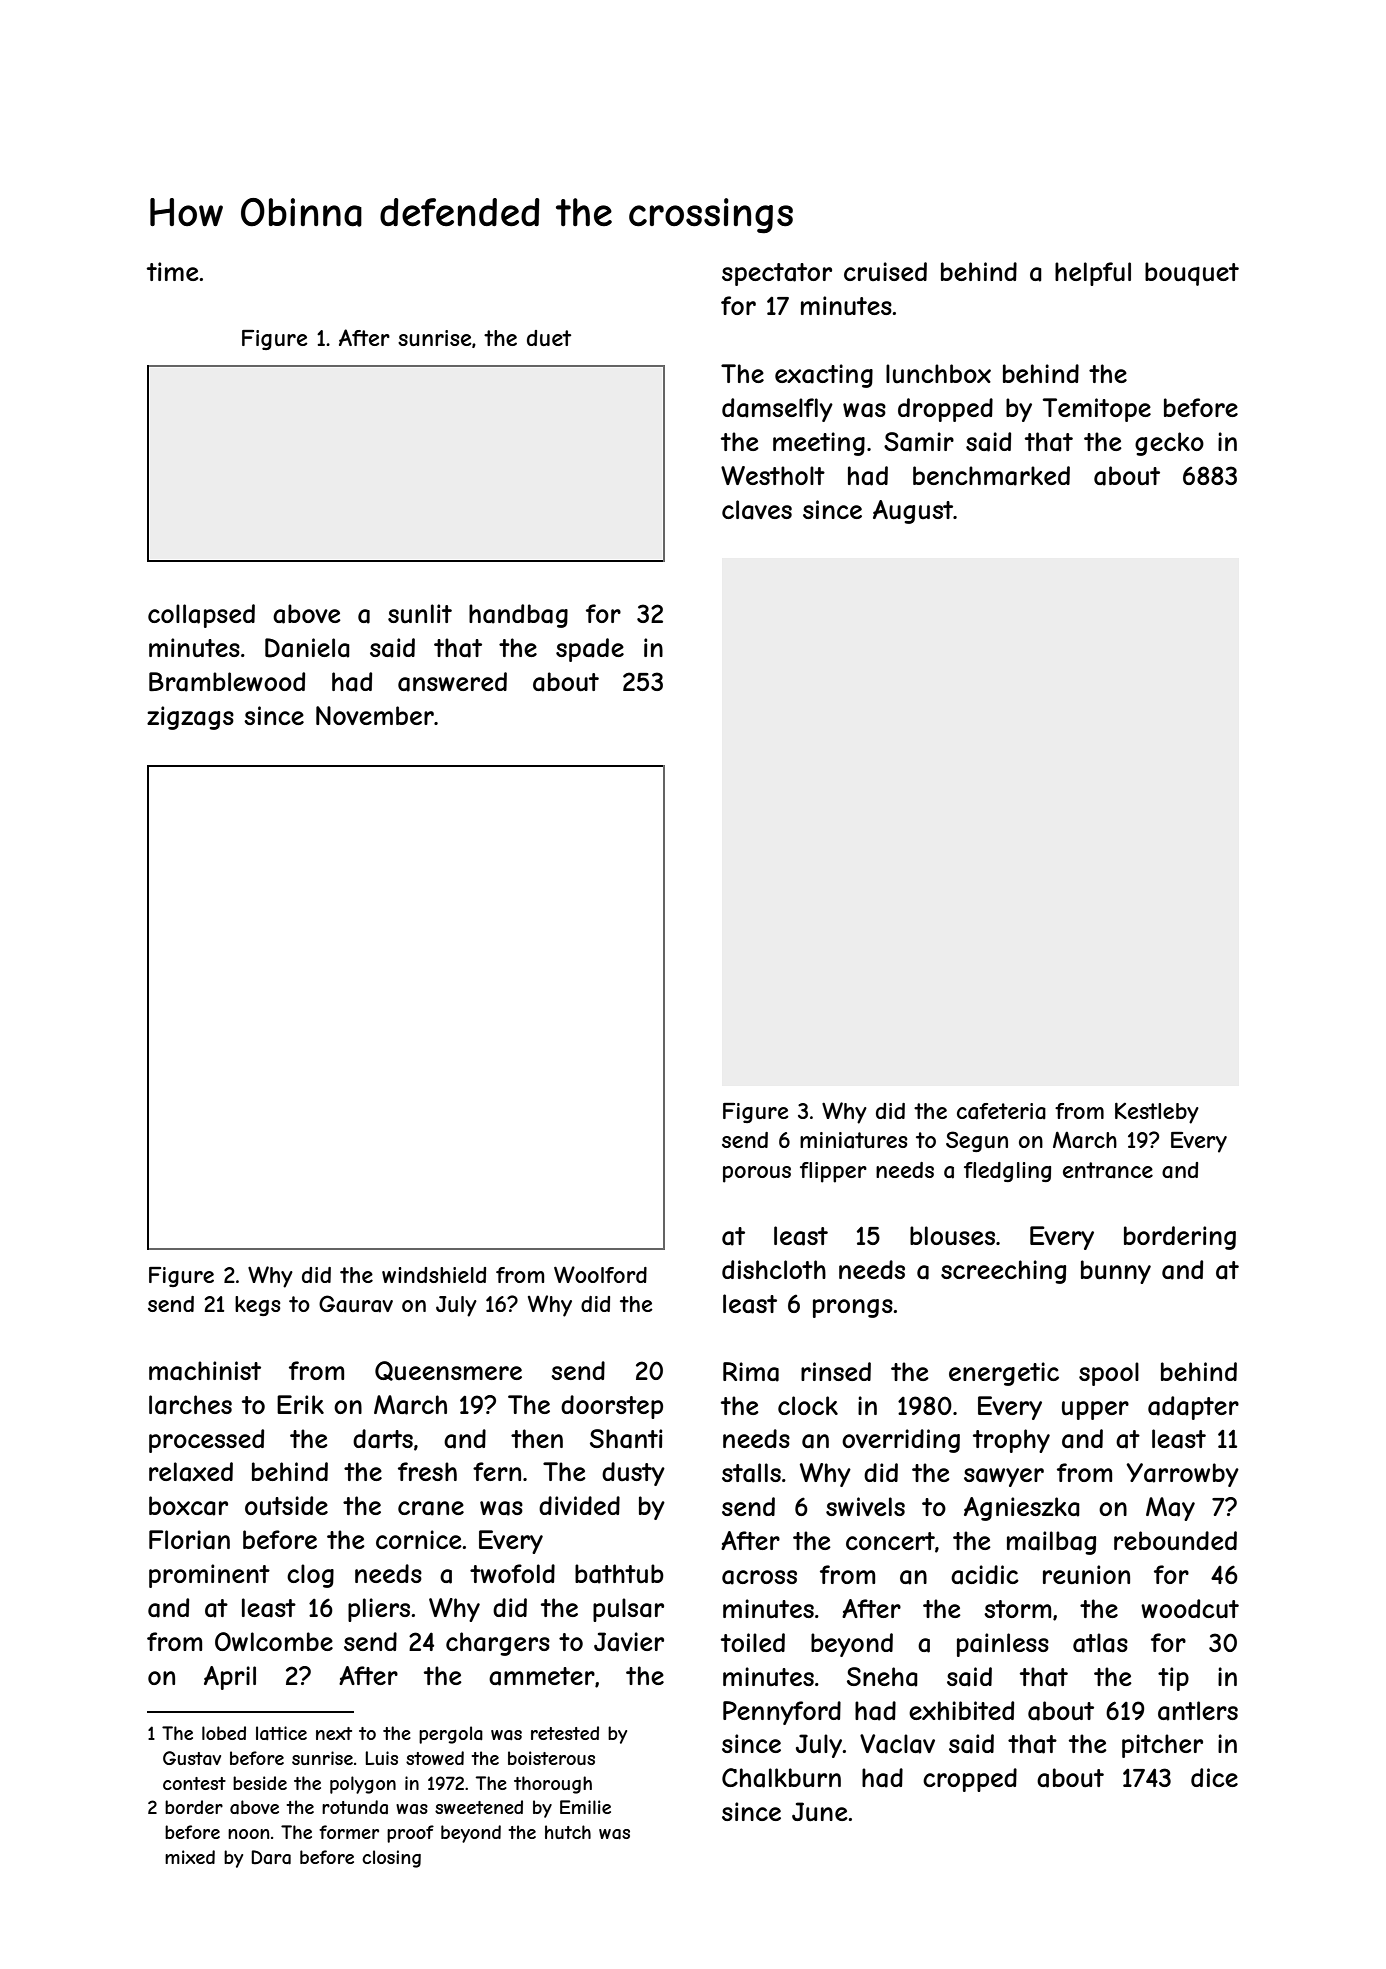 The image size is (1386, 1969). I want to click on Daniela, so click(307, 648).
